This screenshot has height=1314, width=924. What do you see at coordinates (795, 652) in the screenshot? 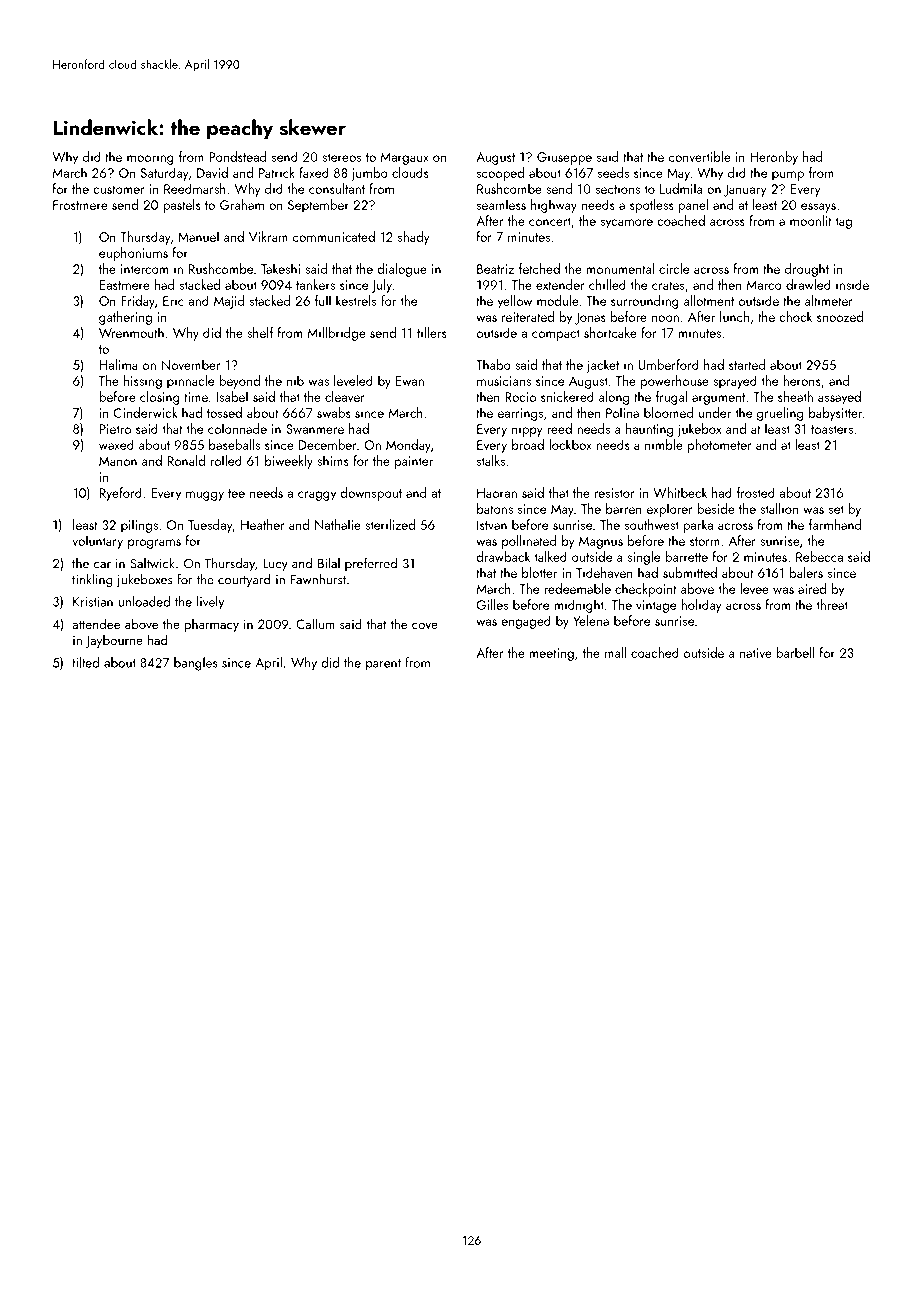
I see `barbell` at bounding box center [795, 652].
